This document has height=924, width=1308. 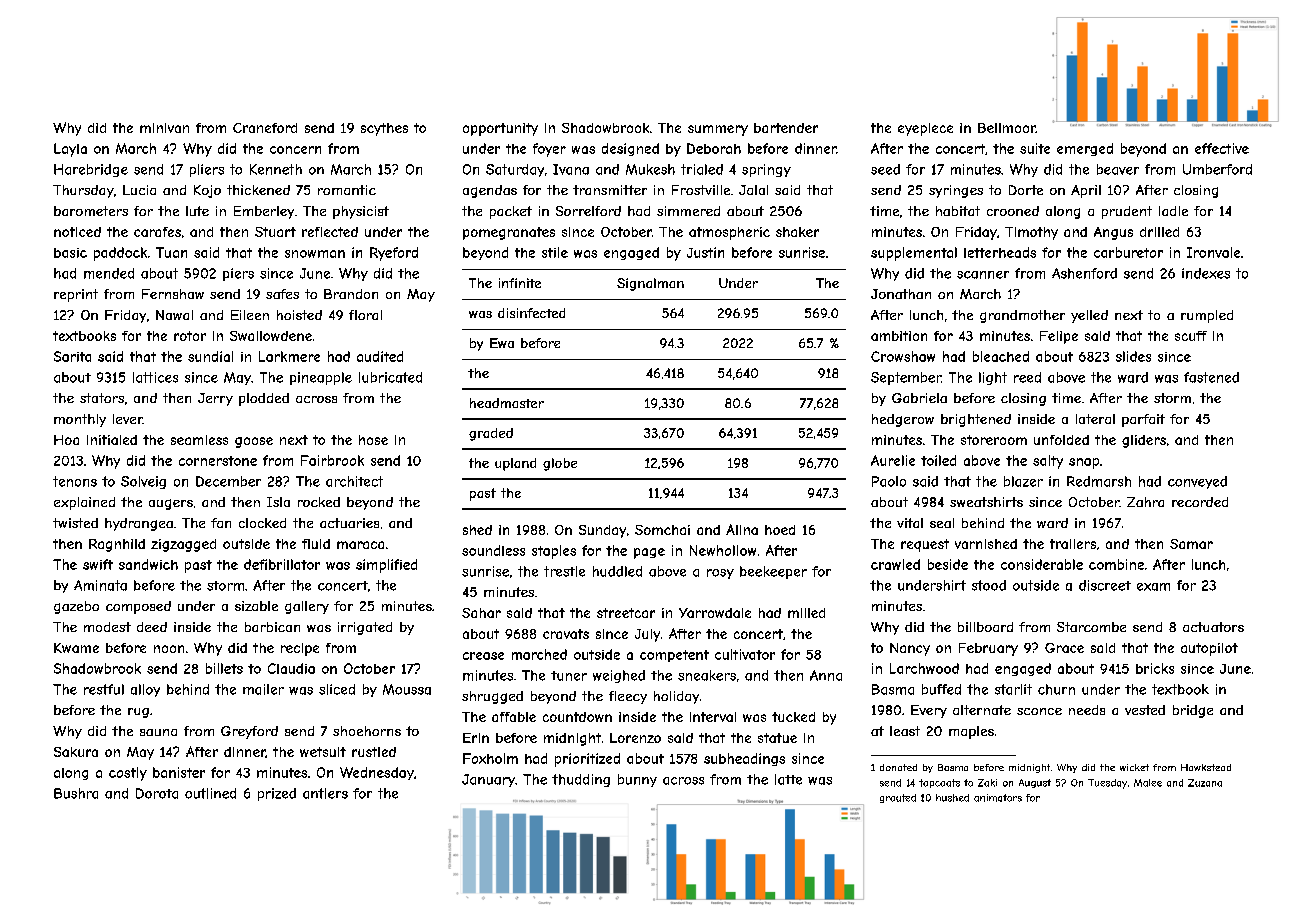 I want to click on rotor, so click(x=190, y=336).
